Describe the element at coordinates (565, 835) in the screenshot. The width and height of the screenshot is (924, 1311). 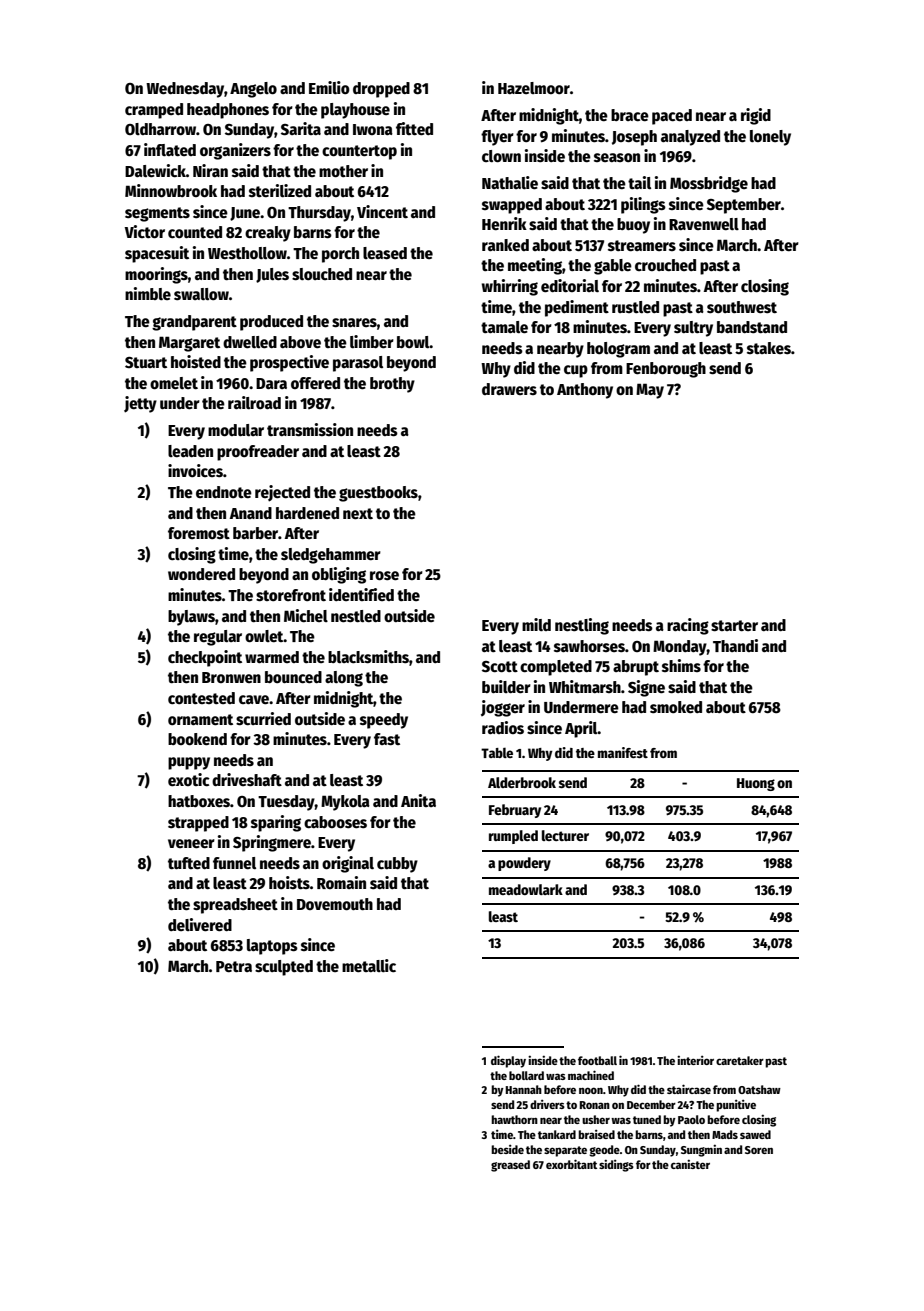
I see `lecturer` at that location.
